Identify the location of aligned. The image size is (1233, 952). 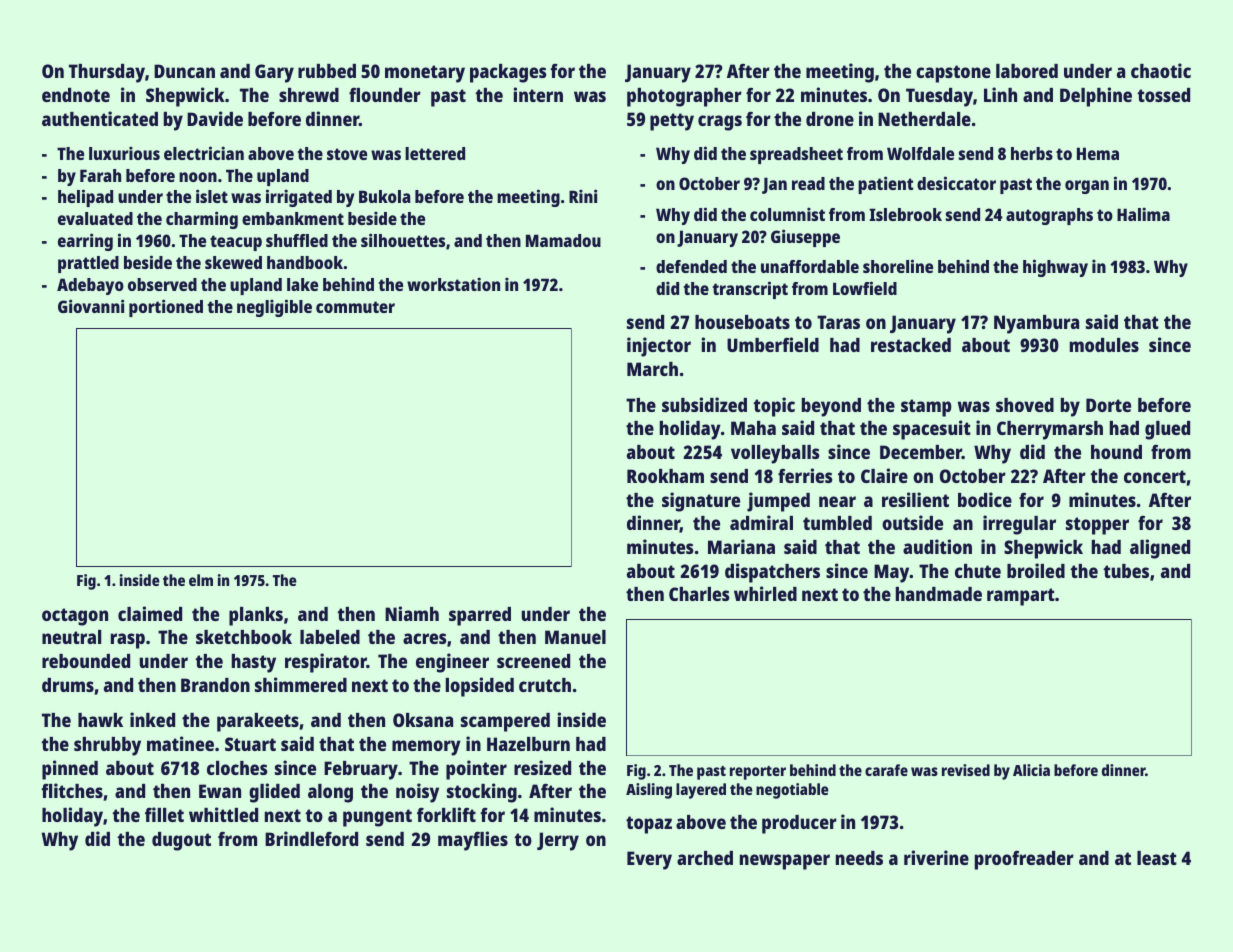
(1160, 549).
